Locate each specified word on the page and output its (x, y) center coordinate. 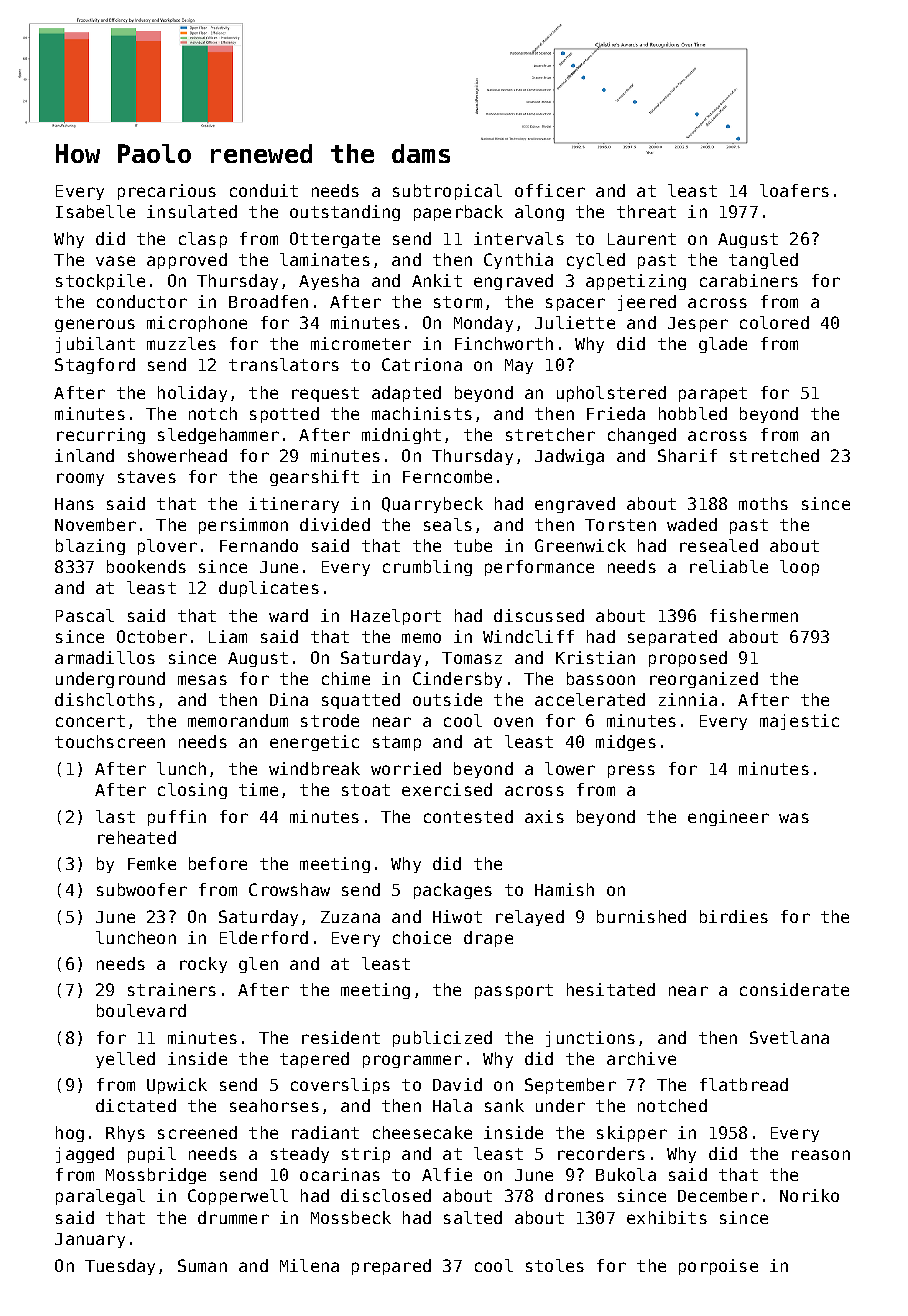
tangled (763, 261)
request (325, 394)
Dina (289, 699)
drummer (233, 1217)
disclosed (386, 1195)
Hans (74, 504)
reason (821, 1155)
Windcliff (528, 636)
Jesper (698, 324)
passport (514, 991)
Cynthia (518, 261)
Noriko (809, 1195)
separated (672, 638)
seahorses (274, 1105)
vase (115, 261)
